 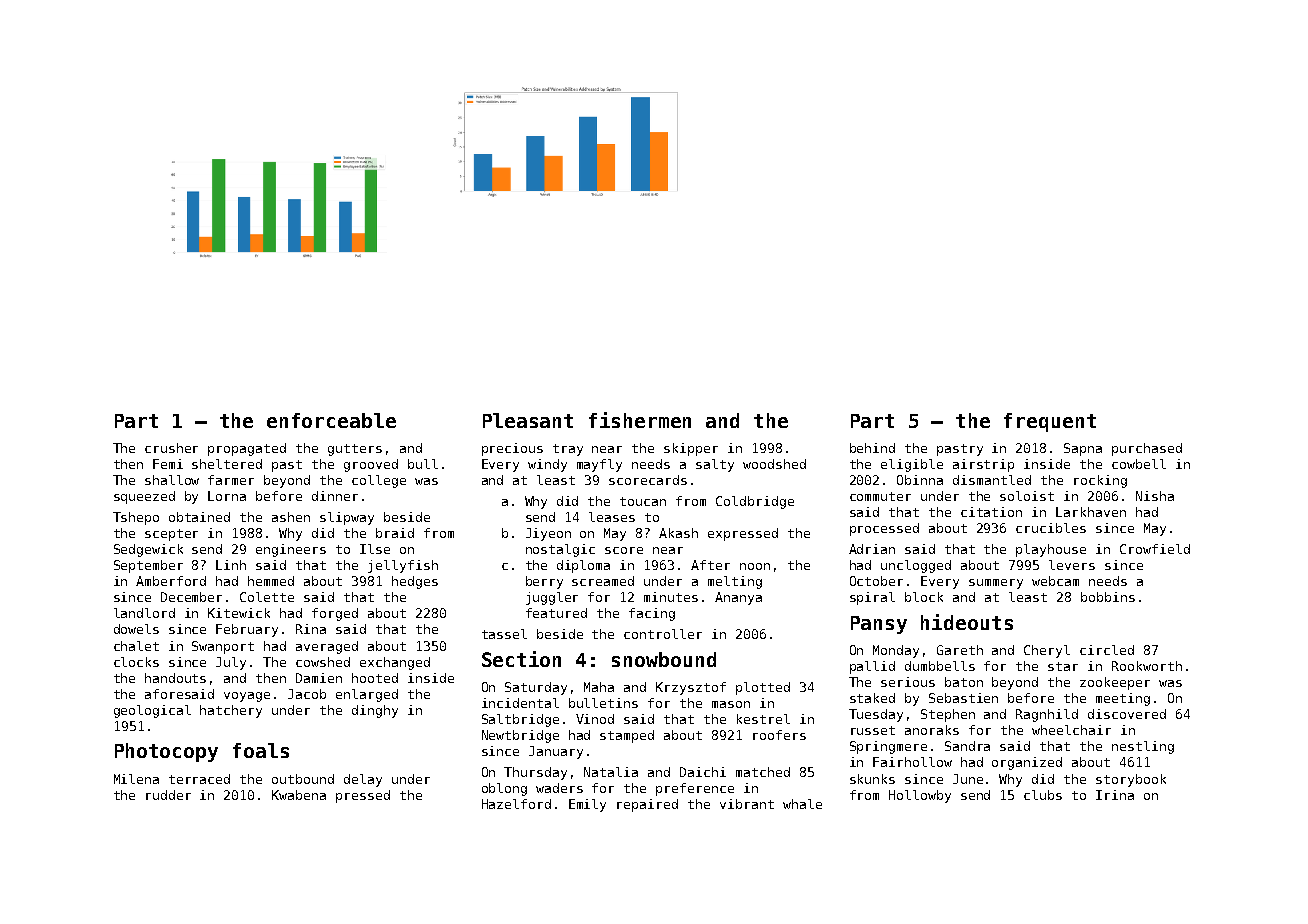 I want to click on summery, so click(x=996, y=584).
